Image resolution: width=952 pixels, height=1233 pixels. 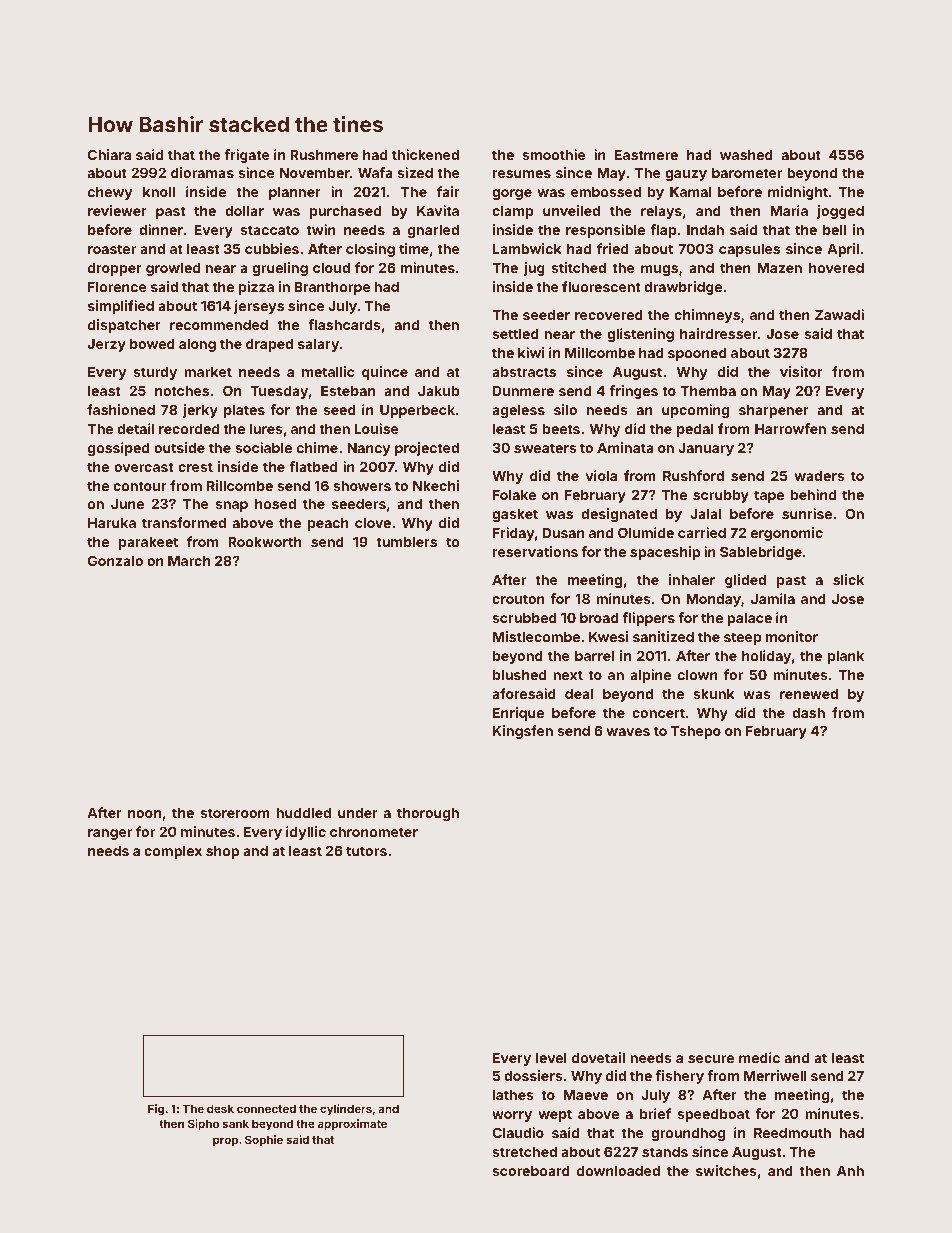 What do you see at coordinates (266, 429) in the screenshot?
I see `lures` at bounding box center [266, 429].
